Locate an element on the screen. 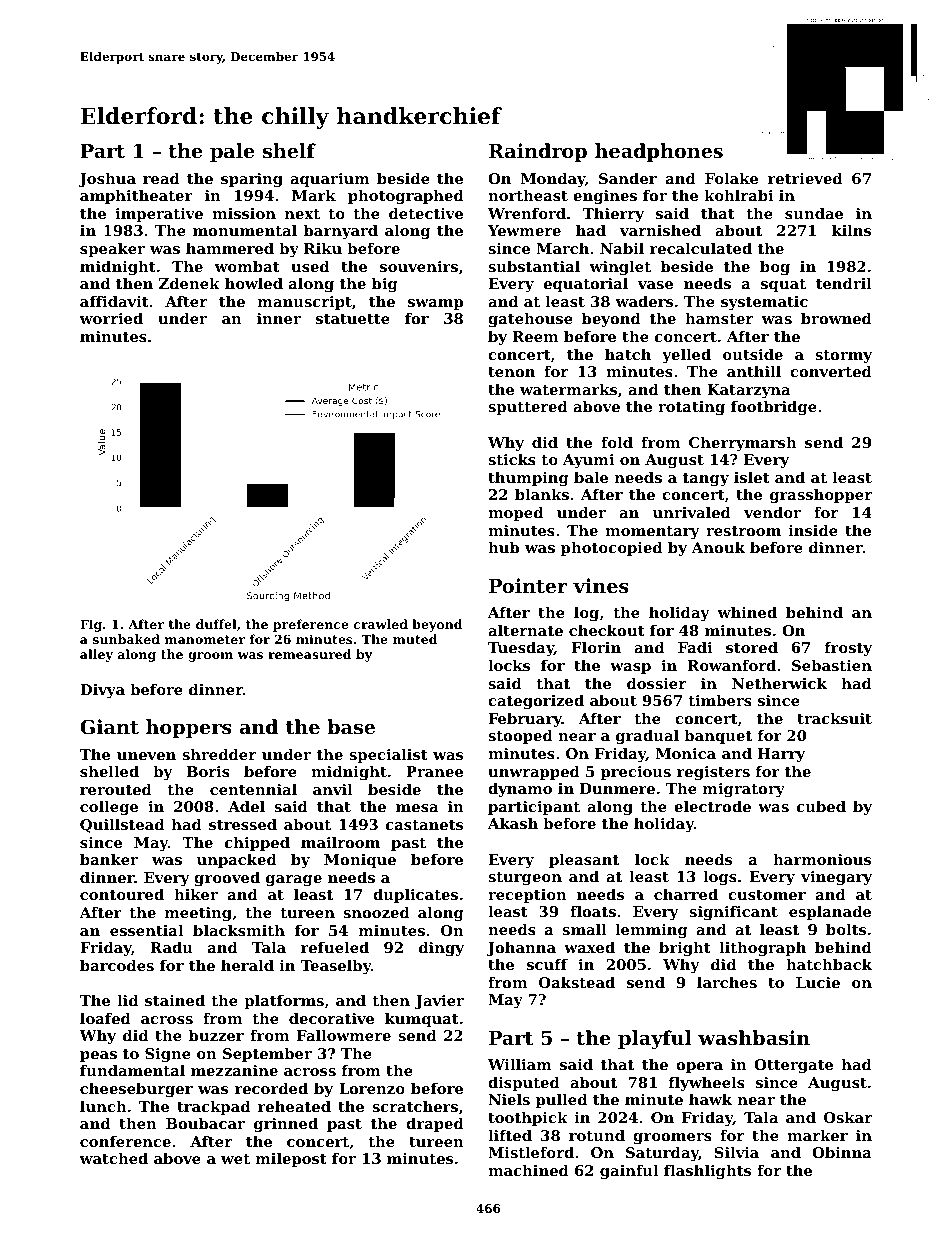  pleasant is located at coordinates (584, 861).
